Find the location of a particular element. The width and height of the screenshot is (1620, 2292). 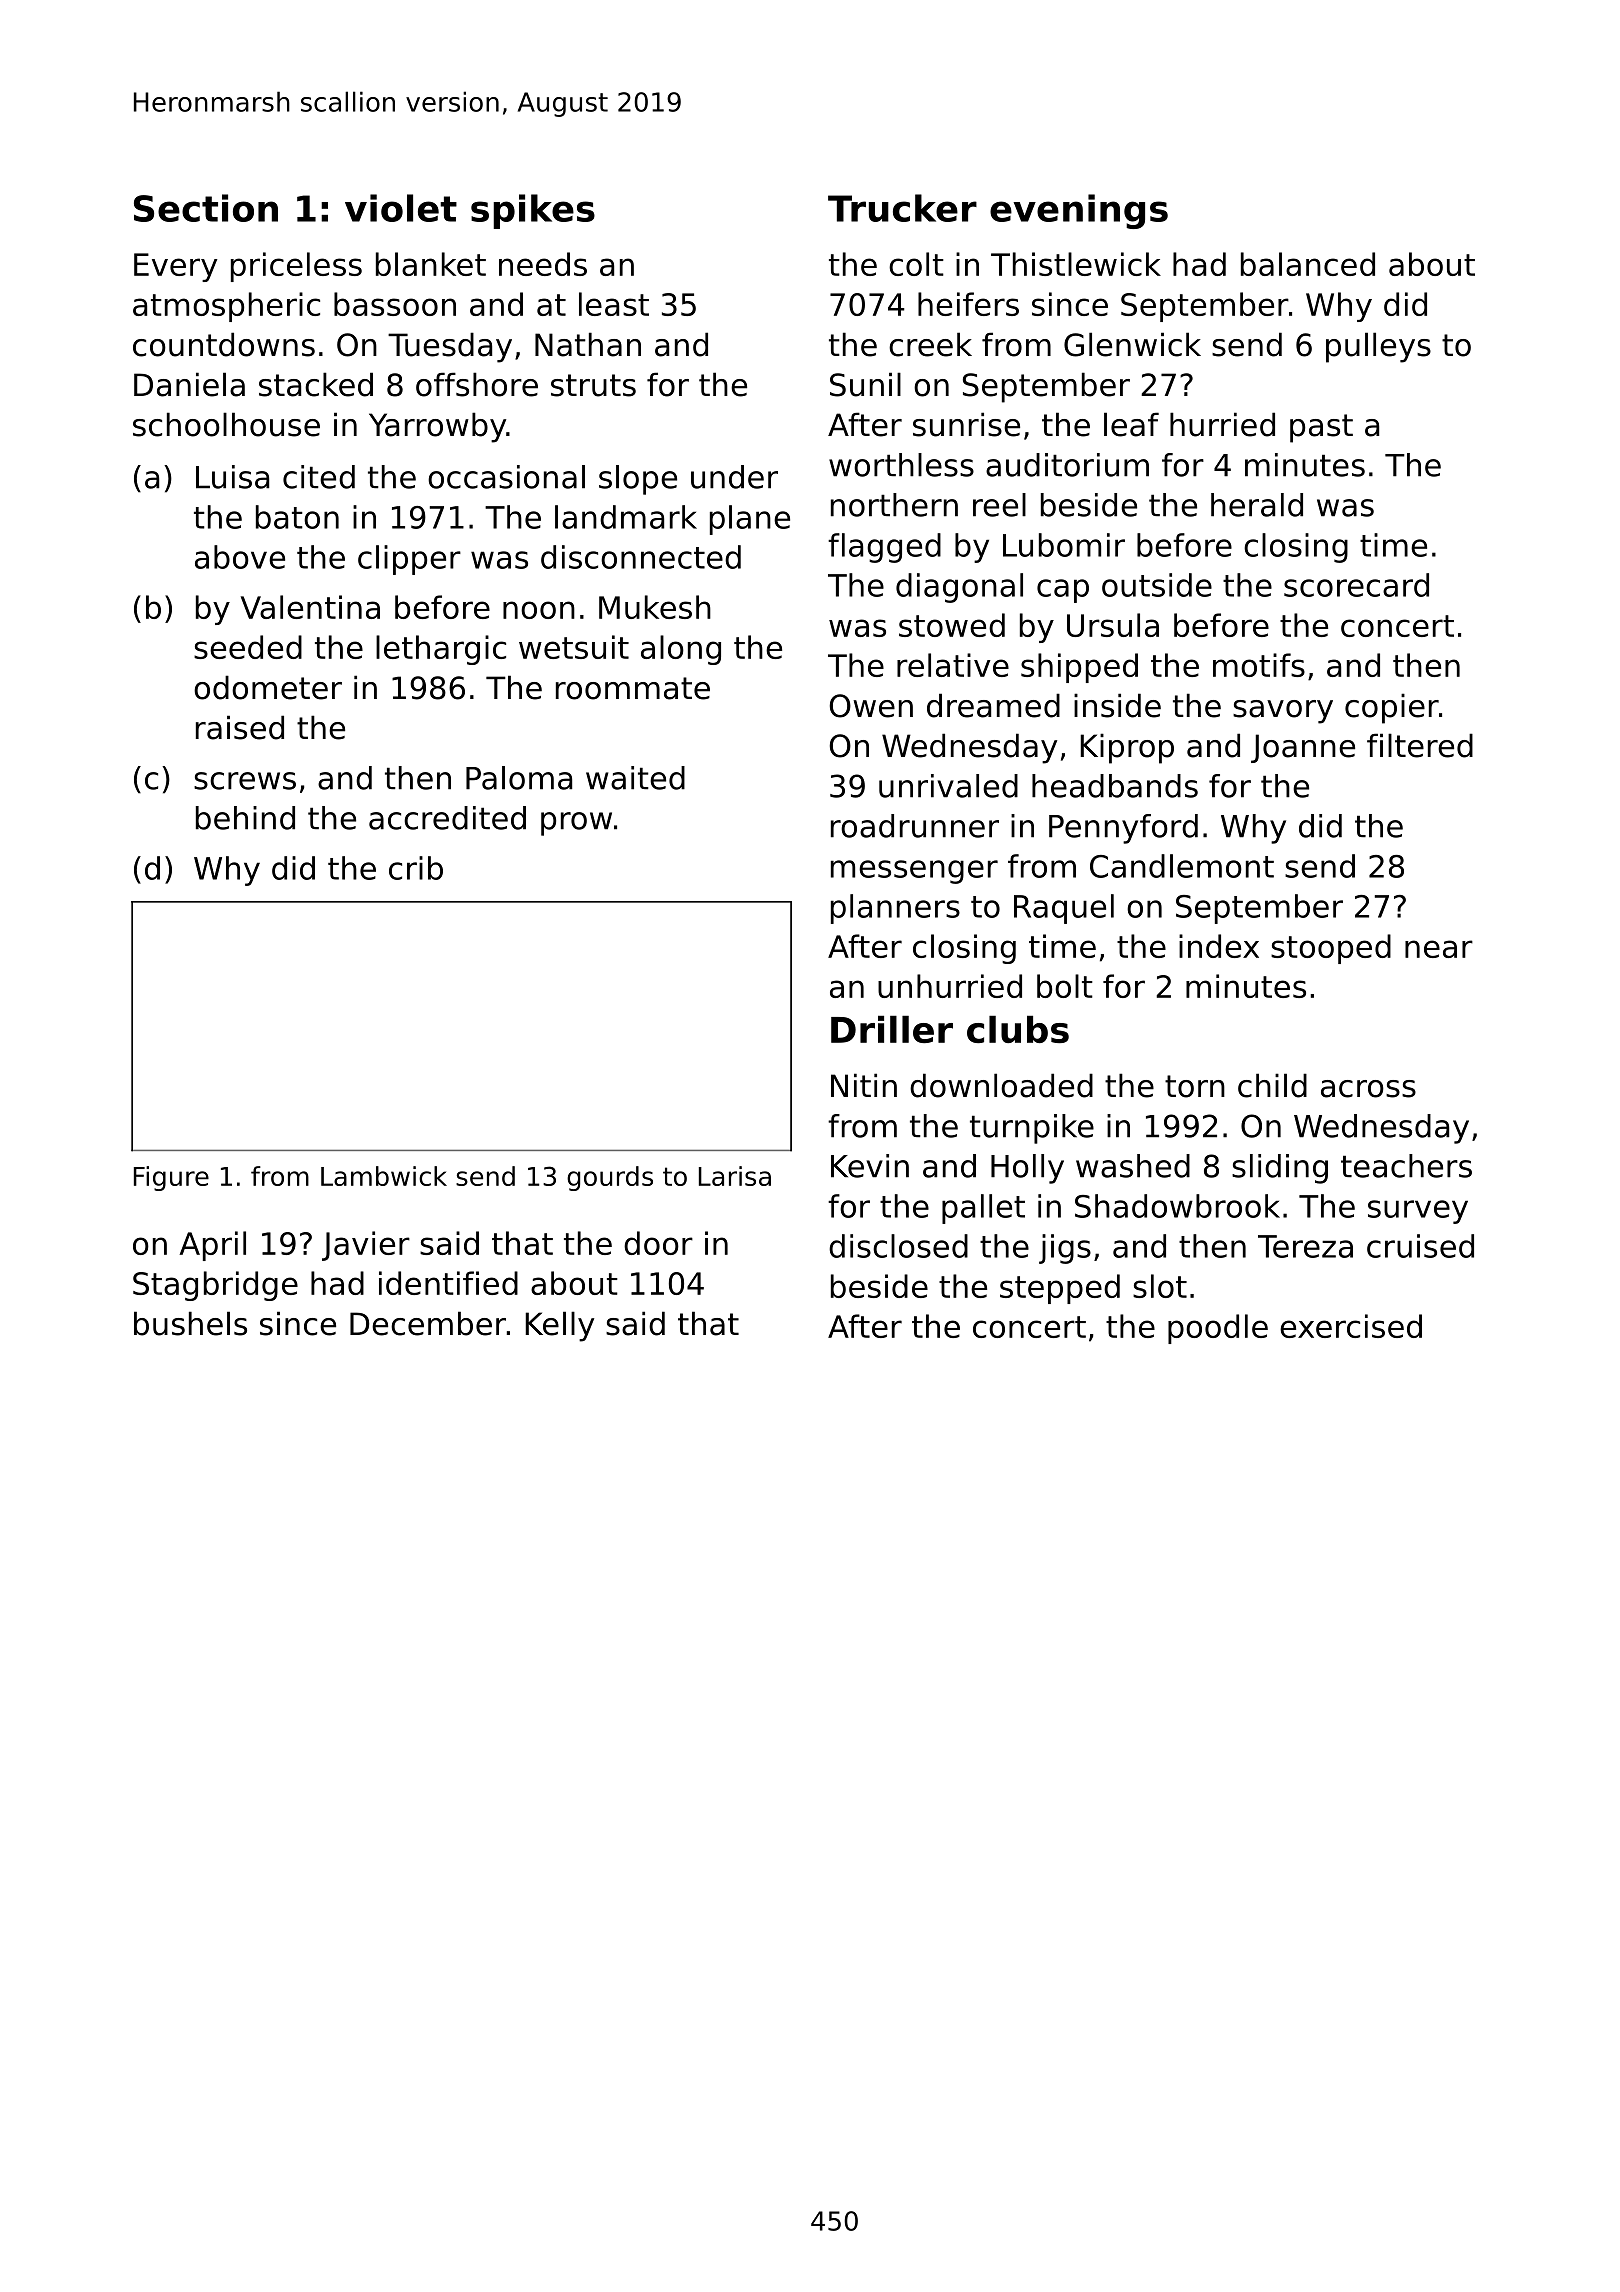

Larisa is located at coordinates (735, 1176).
